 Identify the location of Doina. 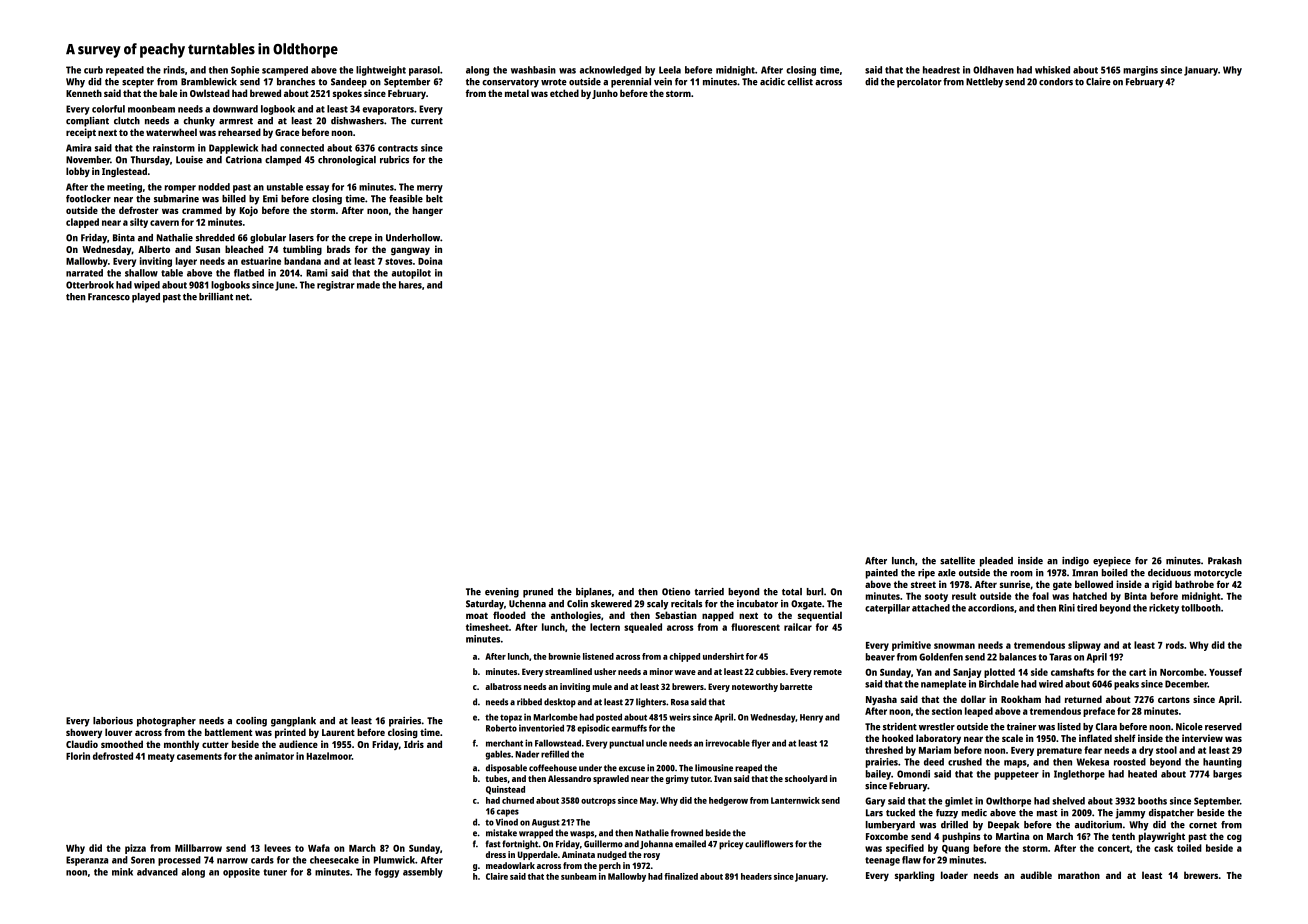
(430, 261).
